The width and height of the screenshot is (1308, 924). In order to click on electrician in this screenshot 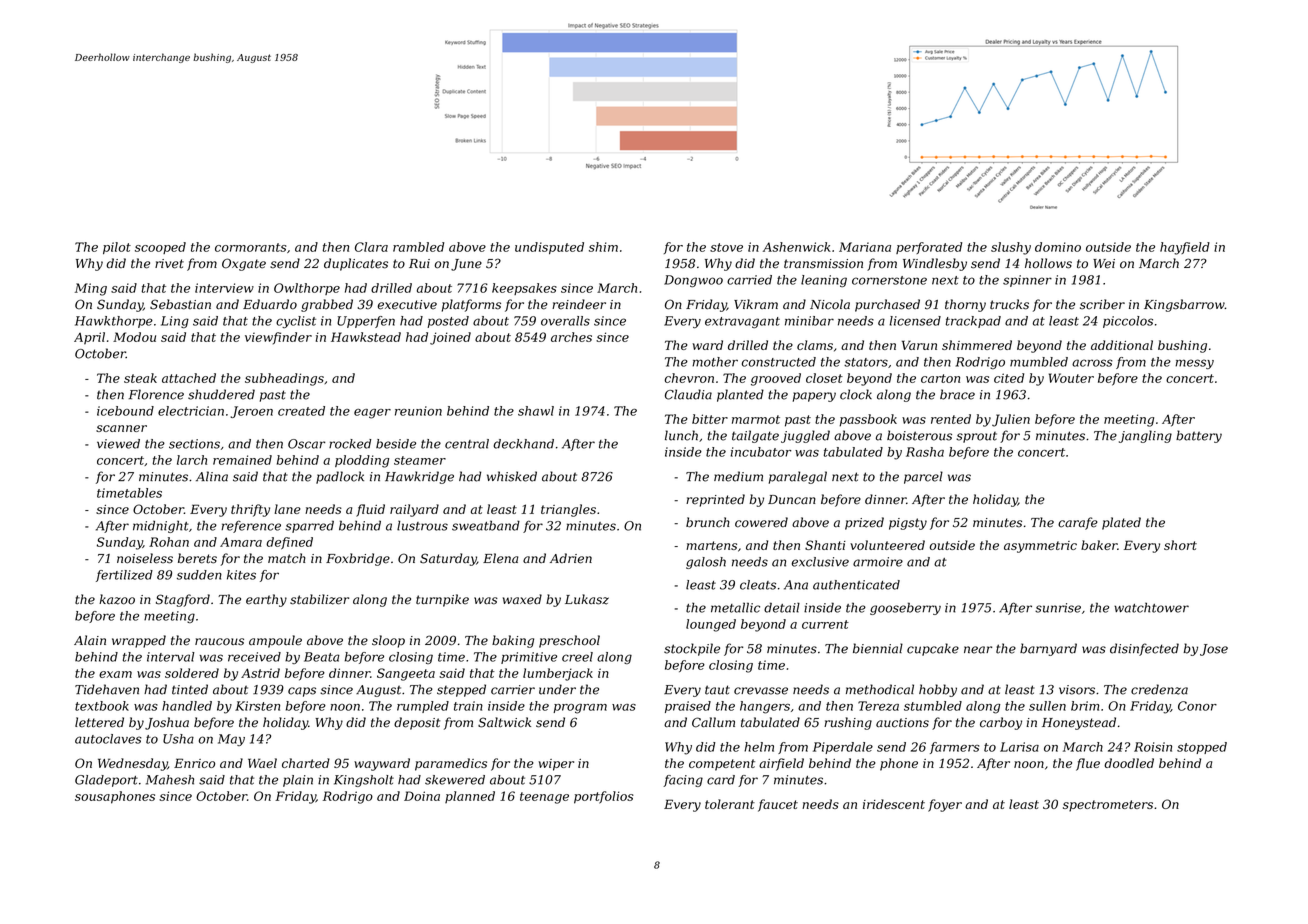, I will do `click(191, 411)`.
